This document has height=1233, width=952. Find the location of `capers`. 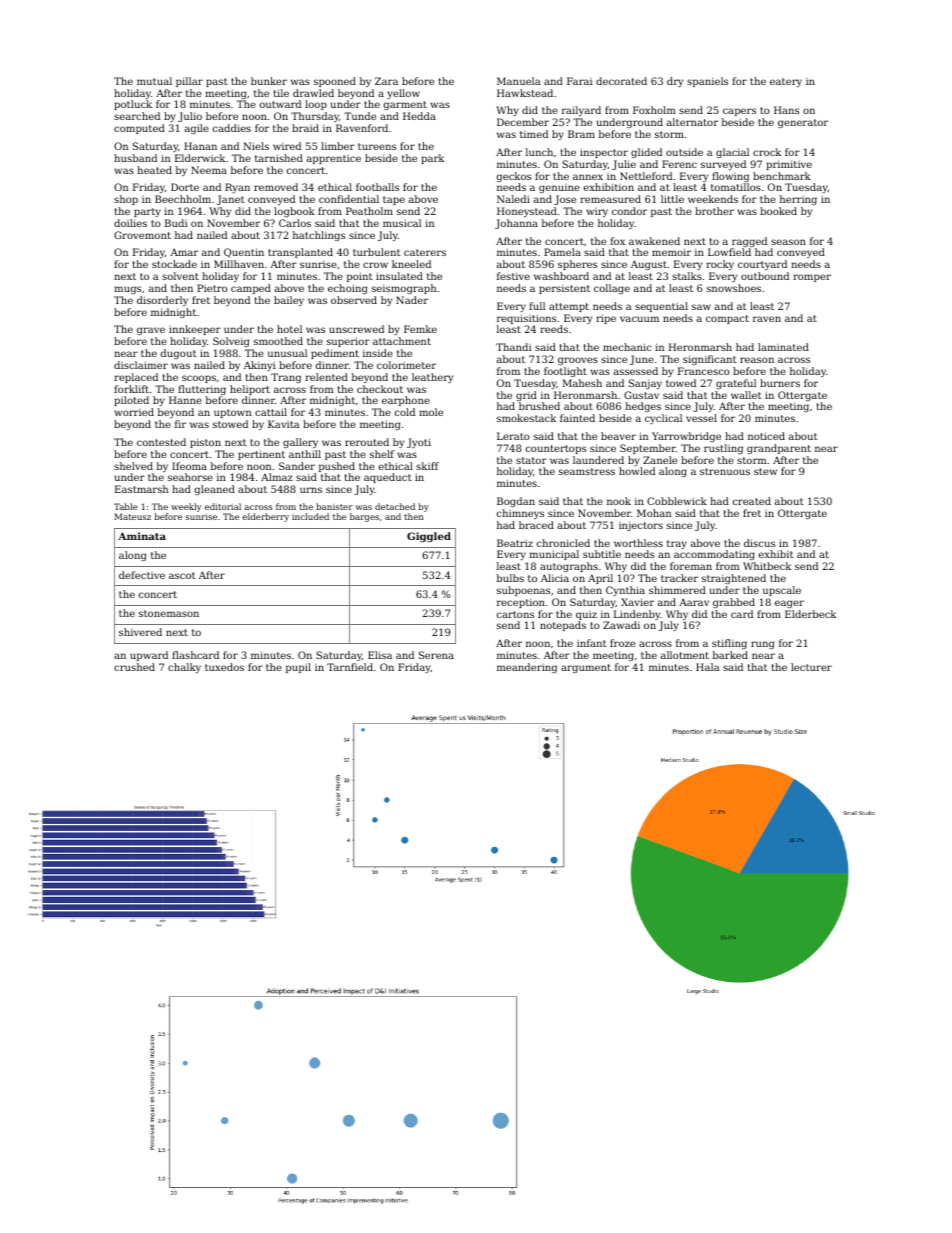

capers is located at coordinates (739, 112).
